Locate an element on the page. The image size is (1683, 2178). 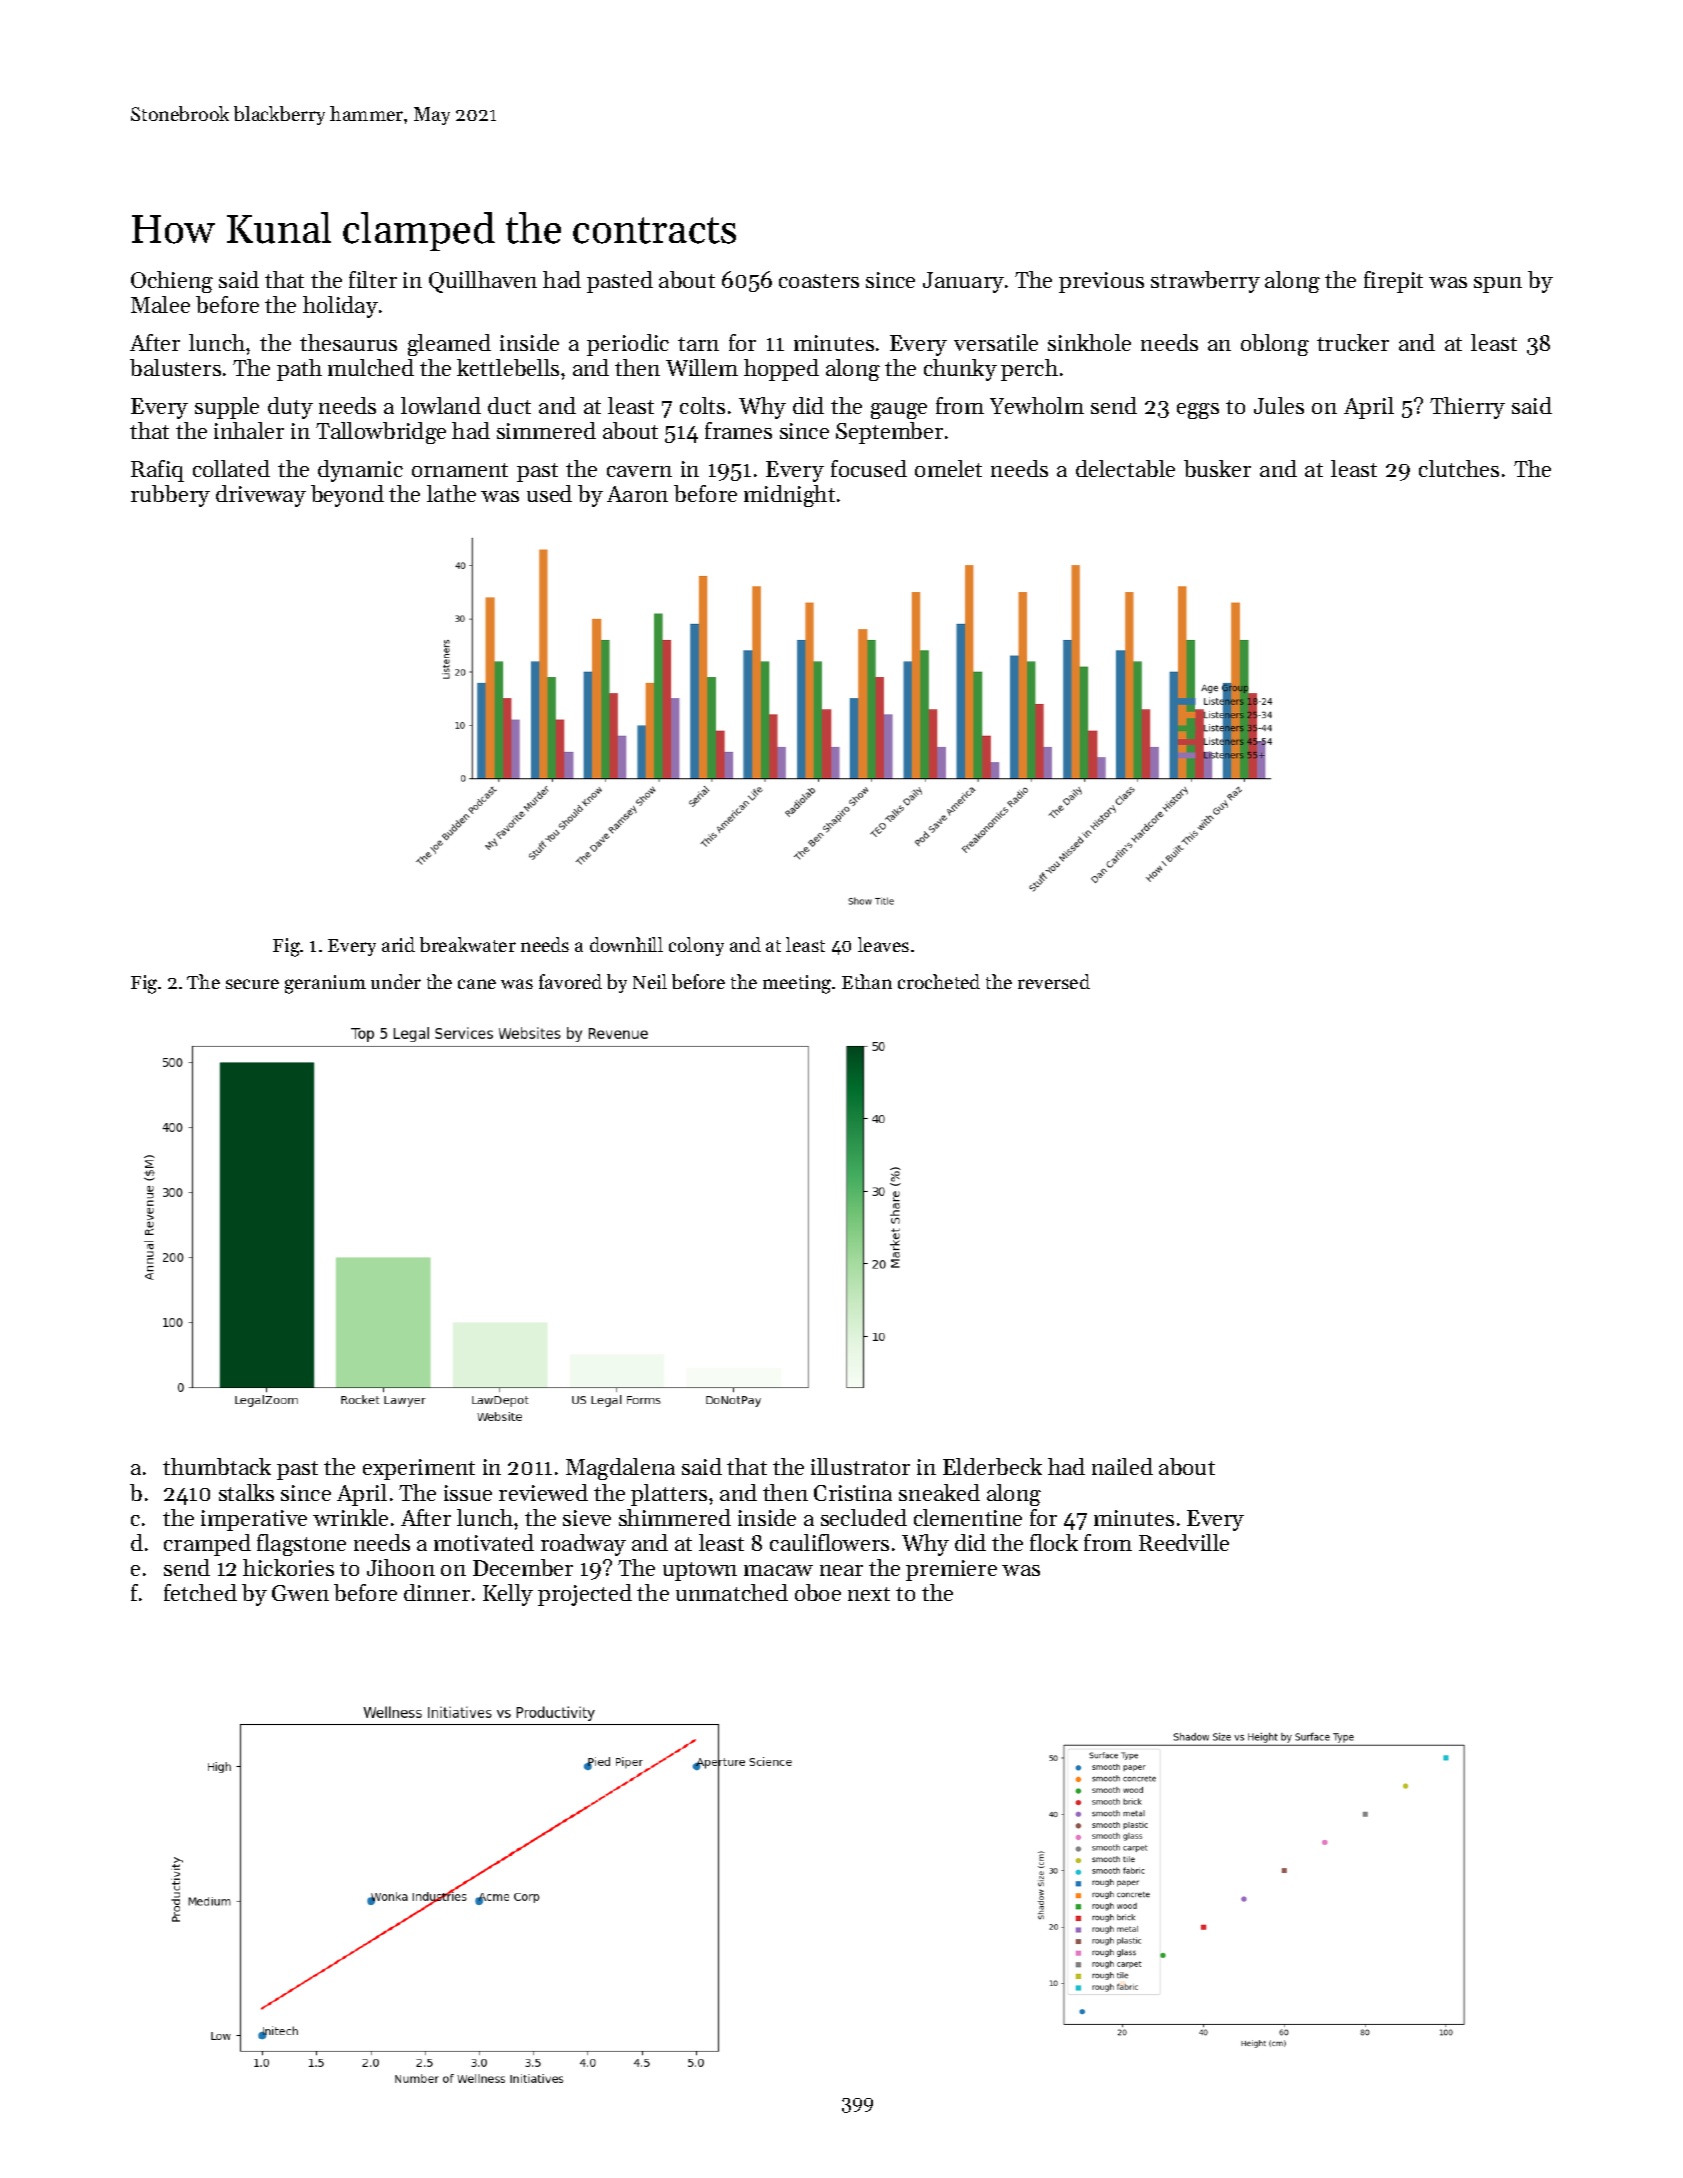
firepit is located at coordinates (1393, 282).
